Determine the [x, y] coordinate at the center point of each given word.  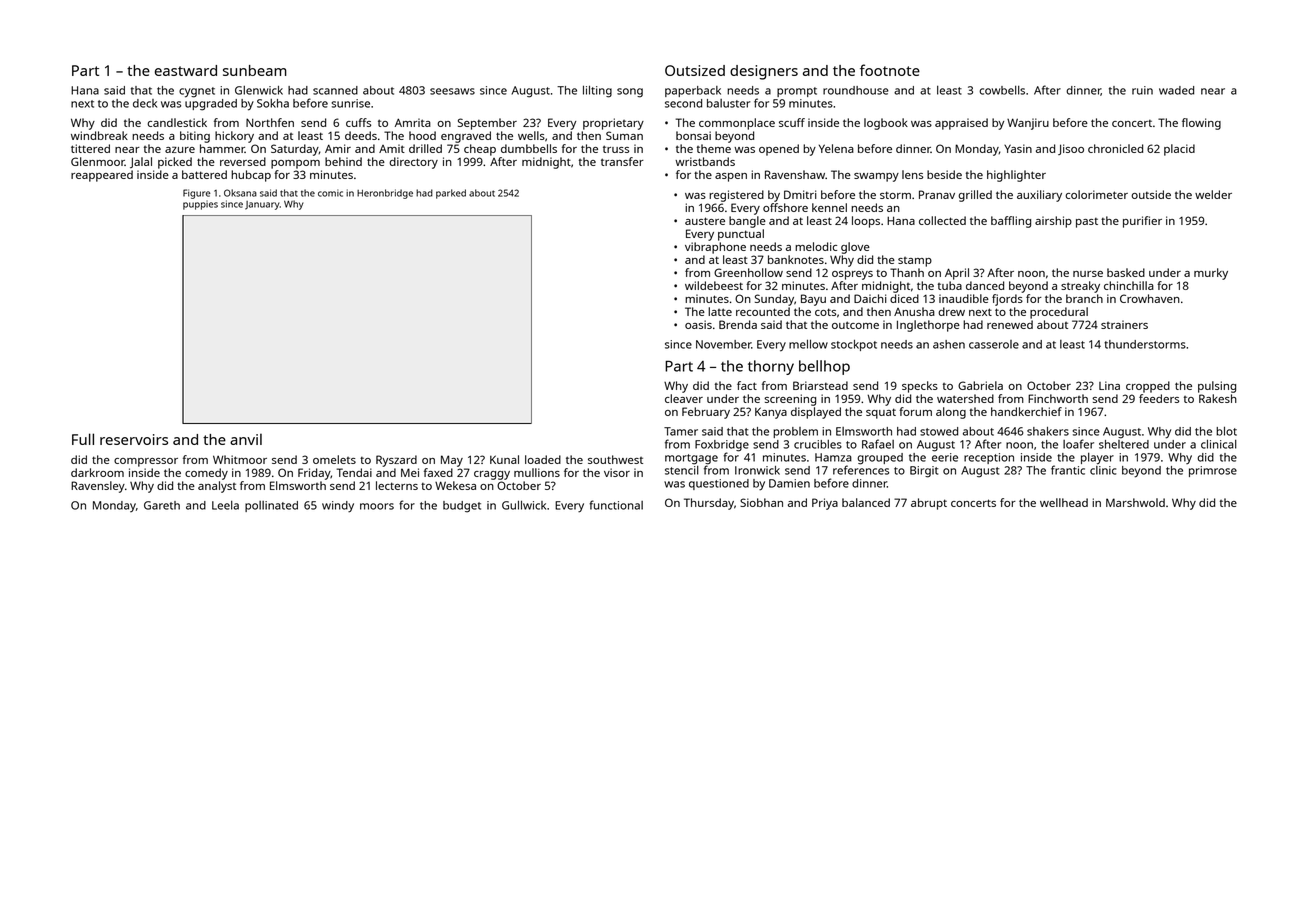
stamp [915, 262]
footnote [890, 70]
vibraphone [715, 248]
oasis [698, 324]
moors [377, 506]
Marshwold [1135, 502]
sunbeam [255, 70]
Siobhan [761, 502]
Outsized [695, 70]
